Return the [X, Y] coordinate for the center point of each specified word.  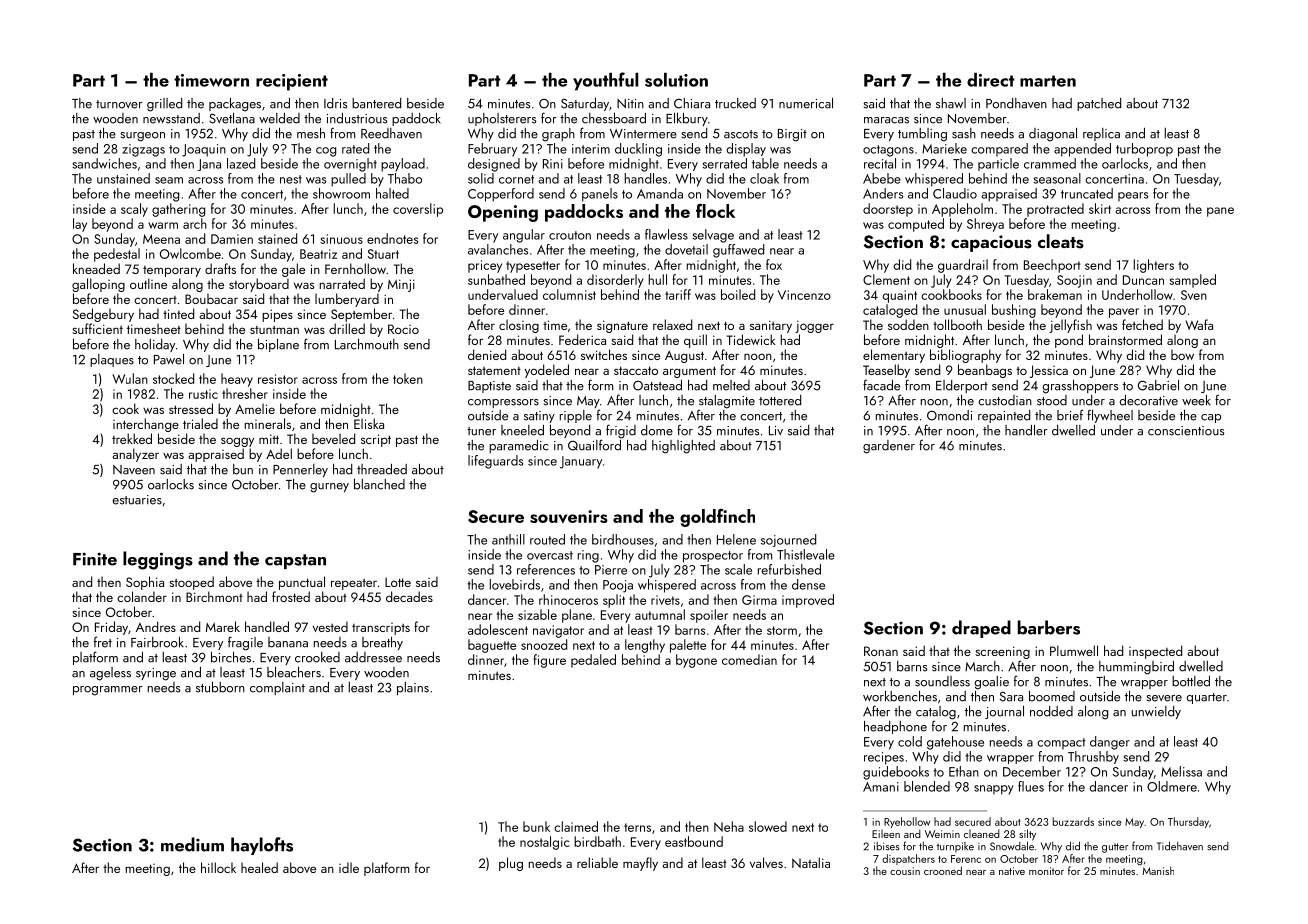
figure [549, 661]
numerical [806, 103]
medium [192, 844]
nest [291, 179]
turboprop [1144, 150]
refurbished [789, 569]
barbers [1049, 627]
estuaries [137, 500]
